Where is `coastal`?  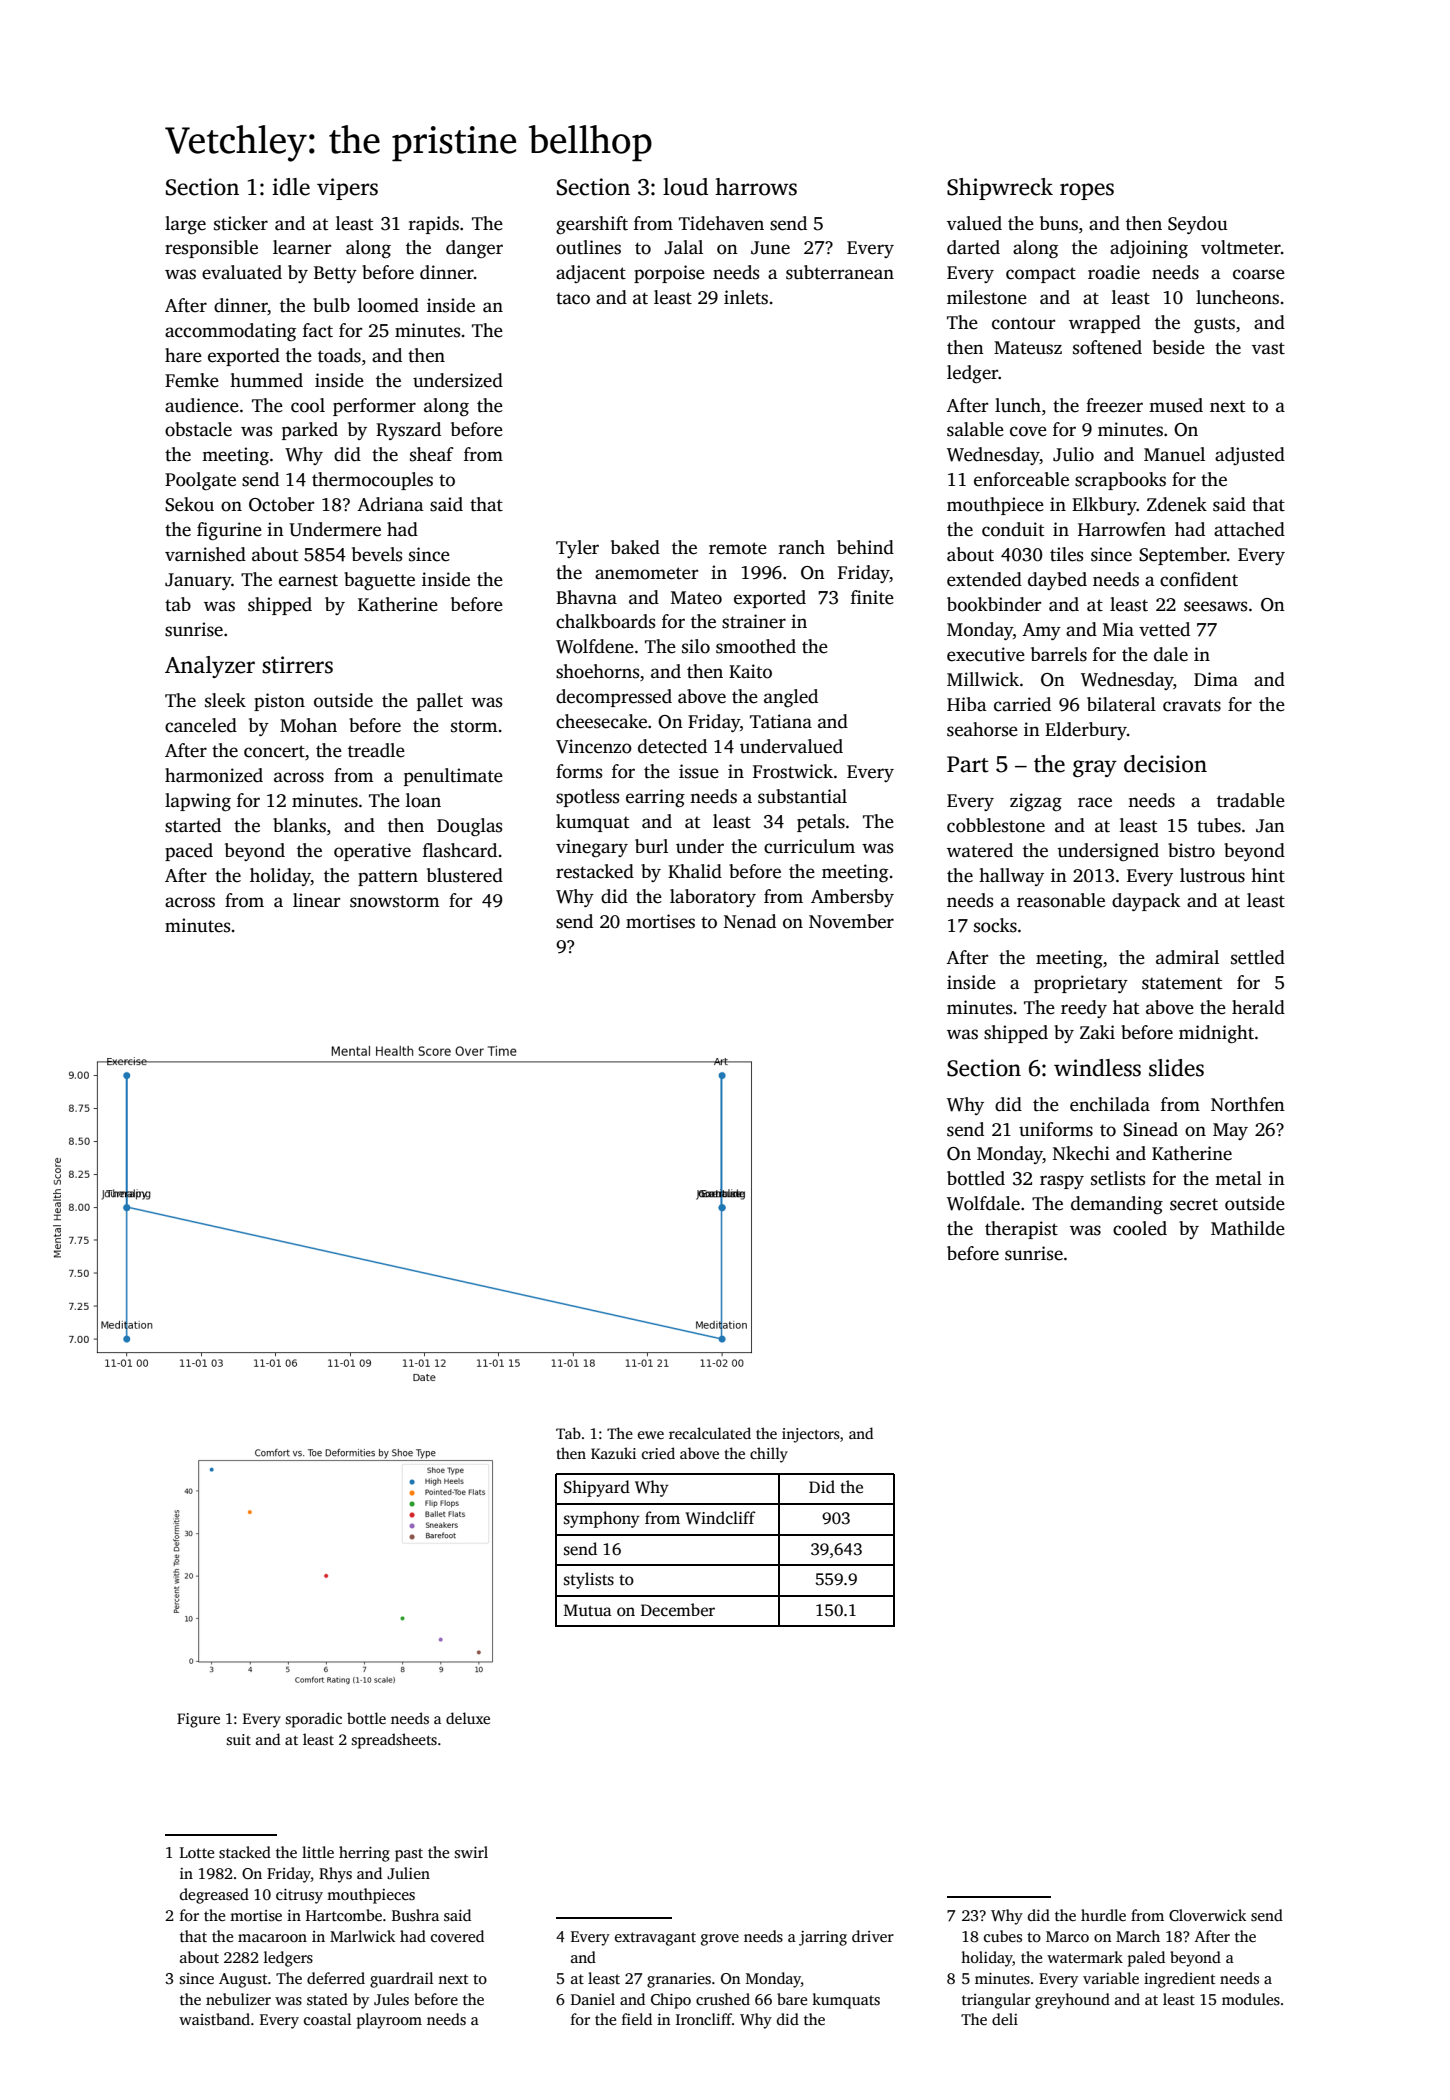
coastal is located at coordinates (327, 2019).
